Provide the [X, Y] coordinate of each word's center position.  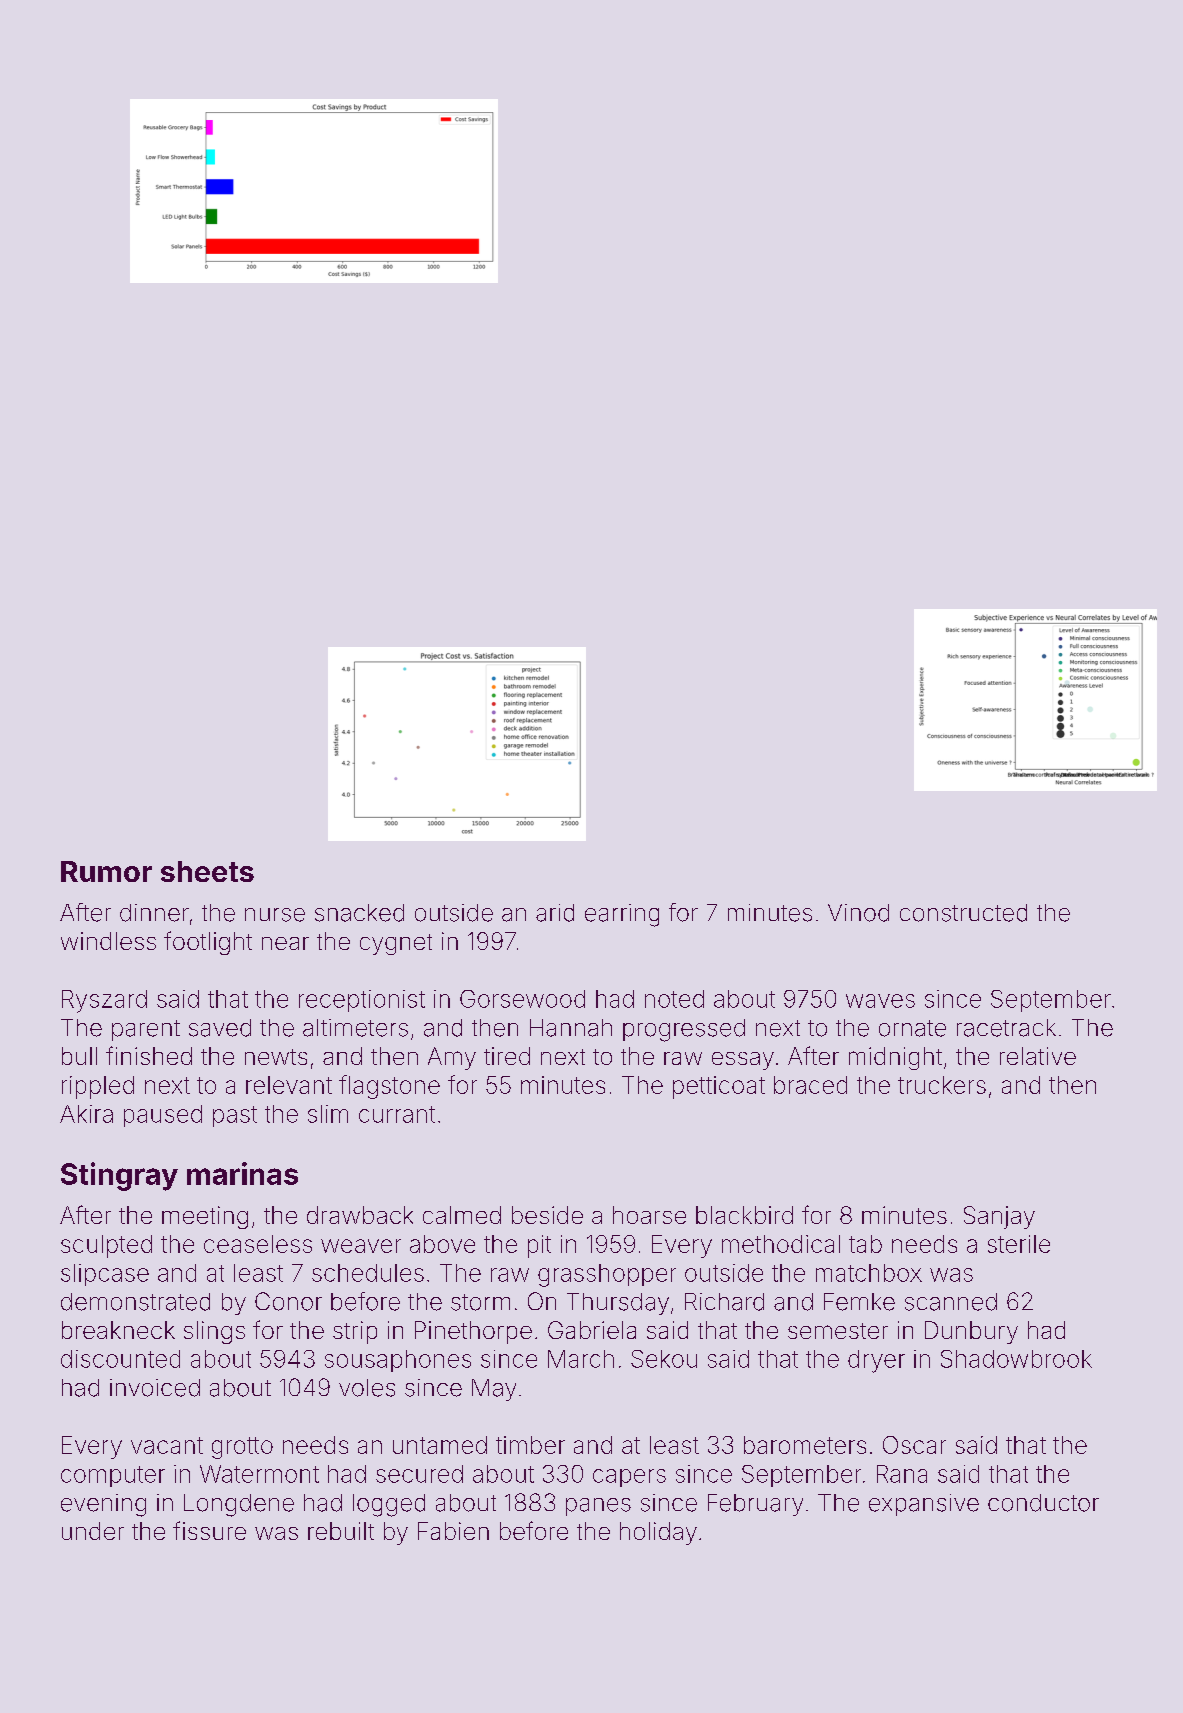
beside [547, 1215]
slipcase [105, 1275]
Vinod [858, 913]
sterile [1019, 1244]
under [93, 1531]
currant [397, 1114]
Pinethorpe [473, 1332]
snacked [359, 913]
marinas [242, 1173]
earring [622, 915]
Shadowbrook [1016, 1359]
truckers [942, 1085]
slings [214, 1332]
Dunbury [971, 1332]
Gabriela [592, 1330]
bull [79, 1056]
